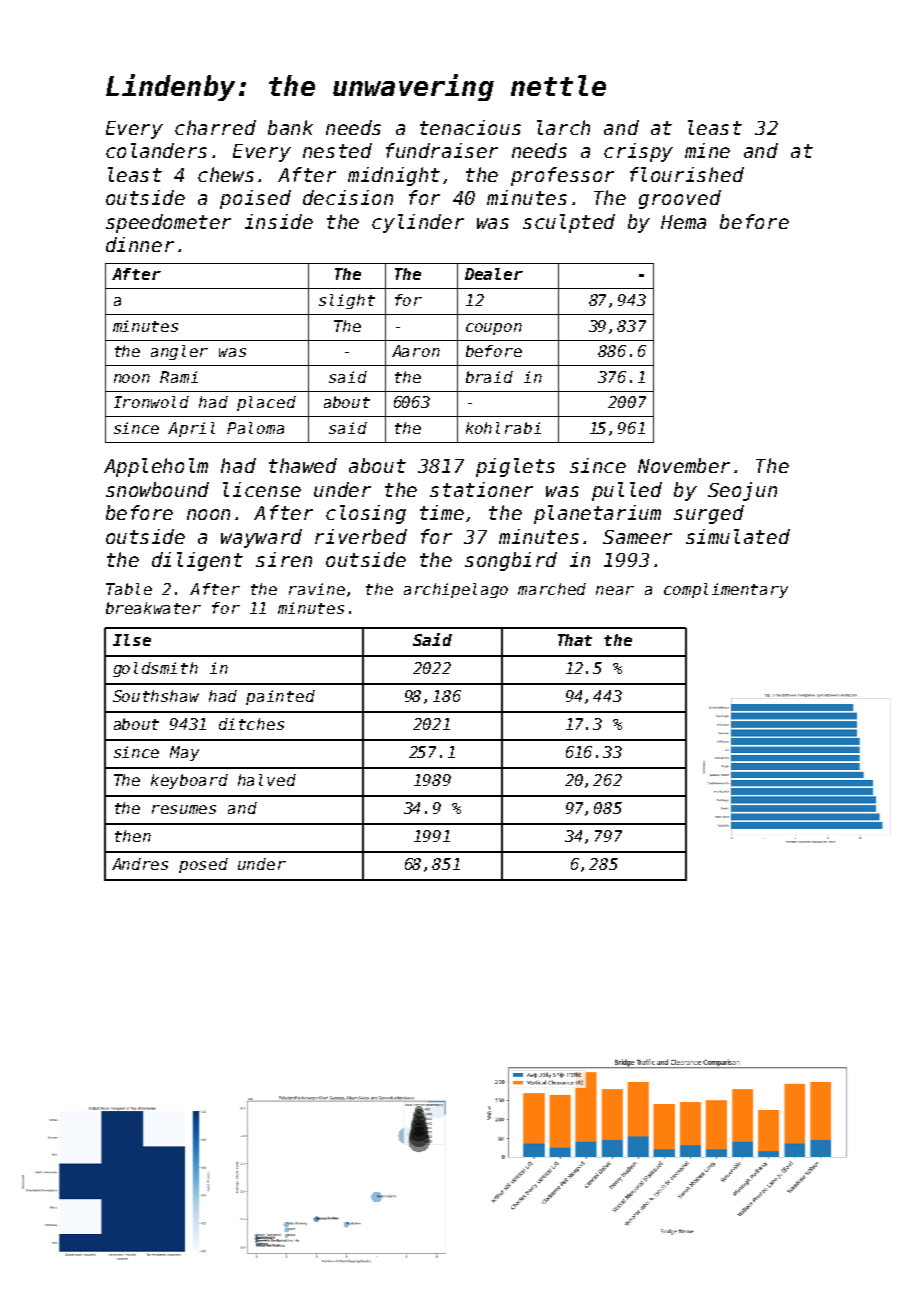 The height and width of the image is (1311, 924). Describe the element at coordinates (203, 865) in the image. I see `posed` at that location.
